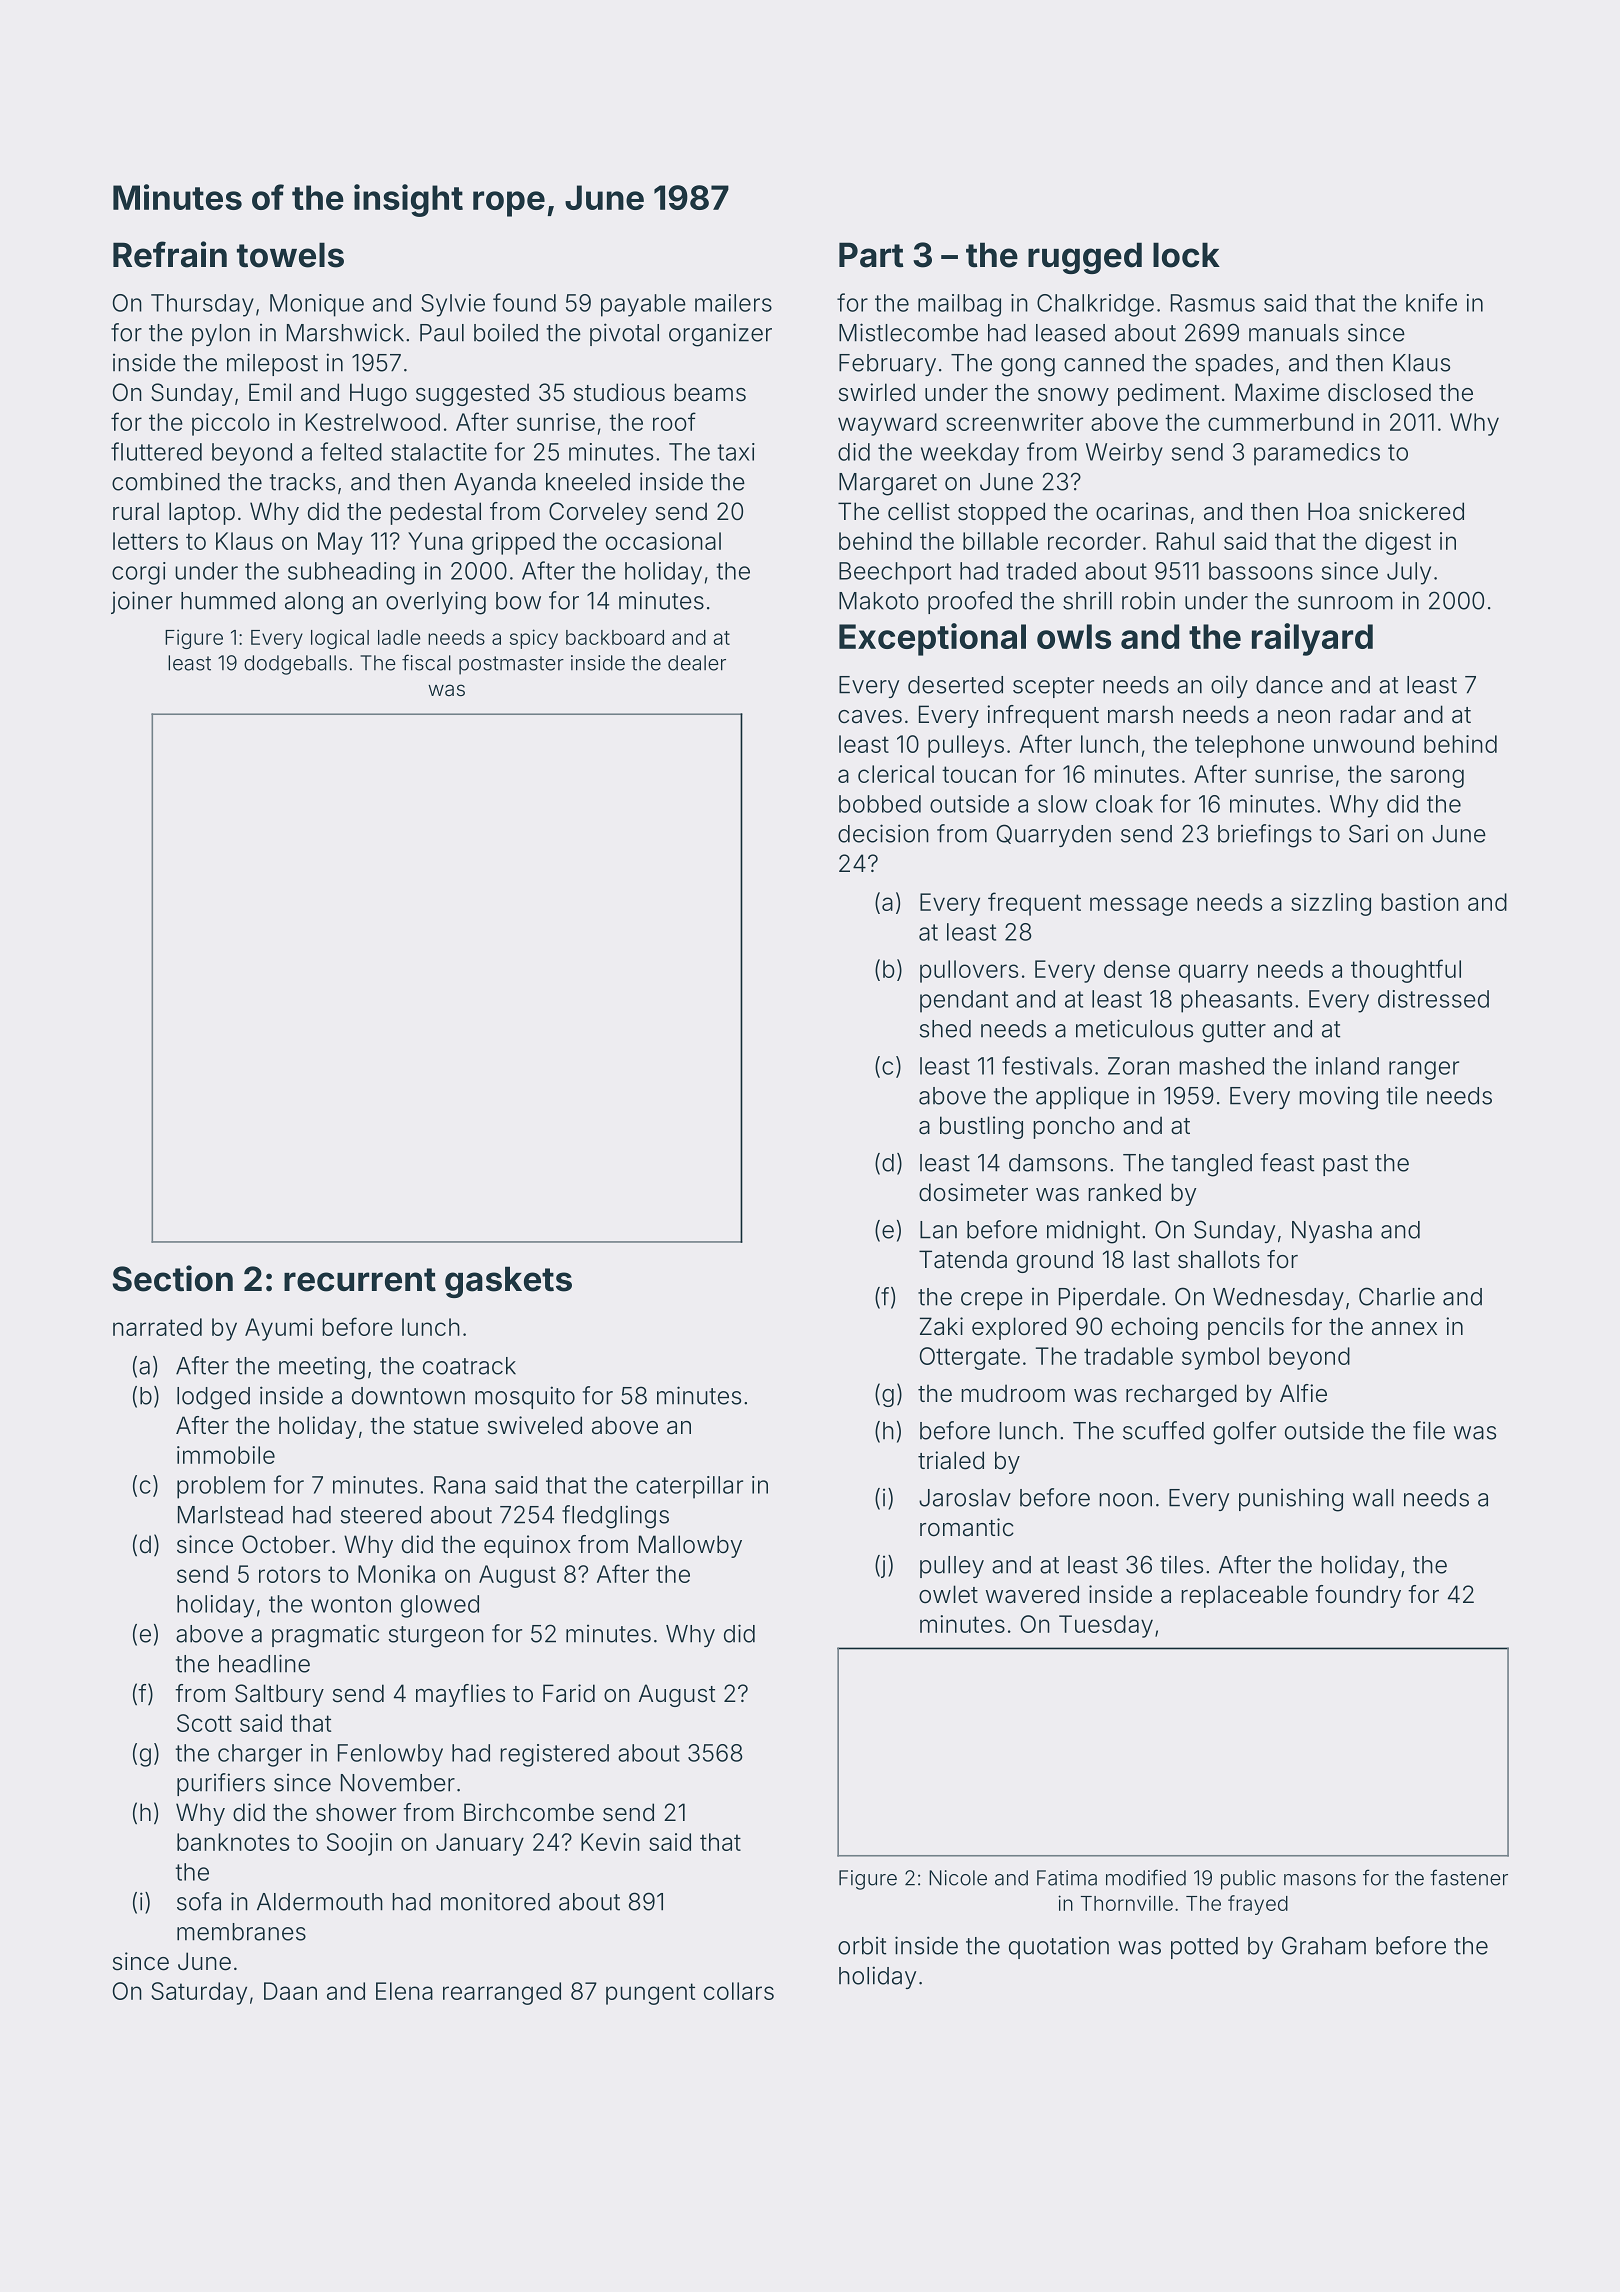 The image size is (1620, 2292). Describe the element at coordinates (1304, 717) in the screenshot. I see `neon` at that location.
